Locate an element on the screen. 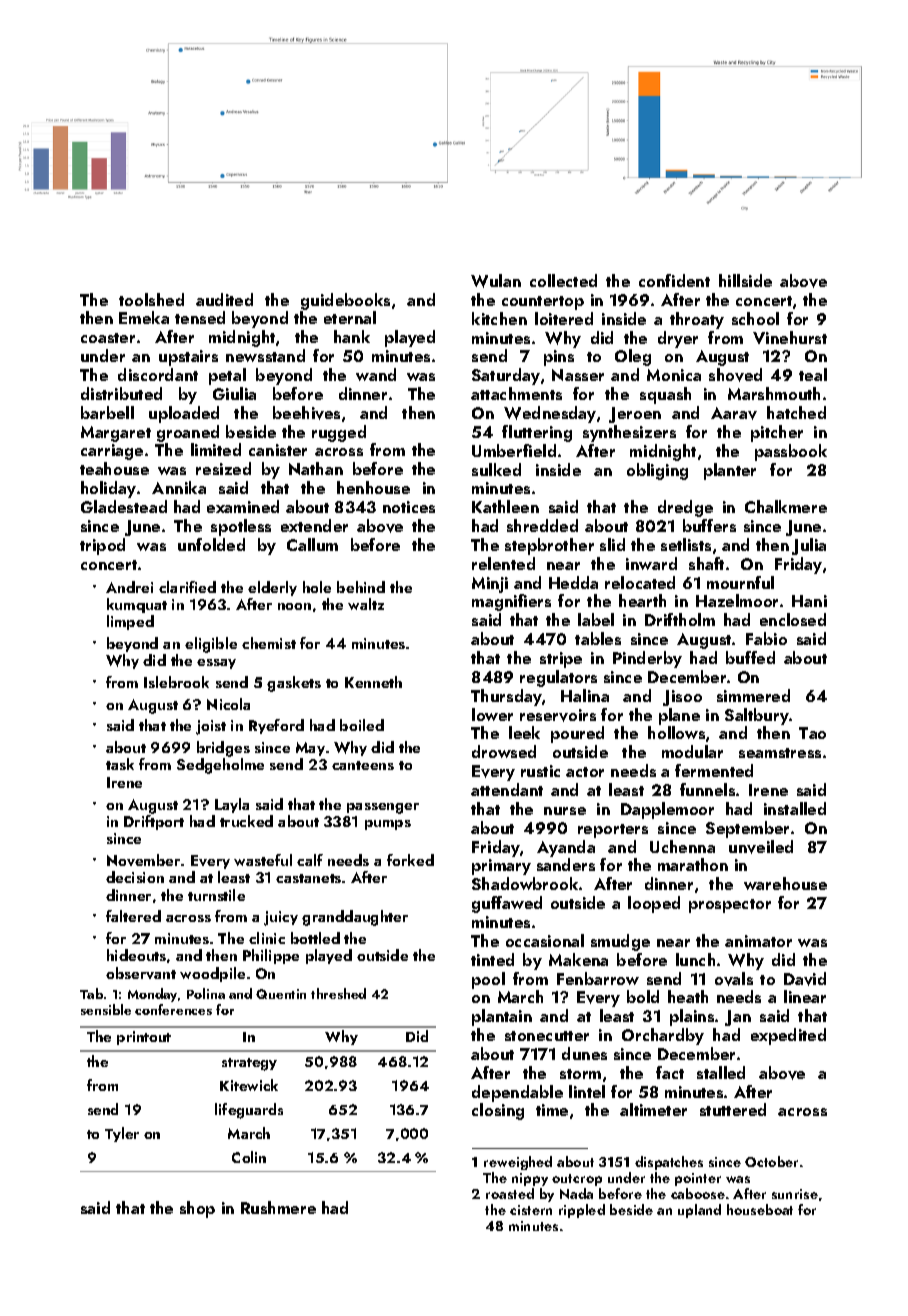  Rushmere is located at coordinates (278, 1207).
